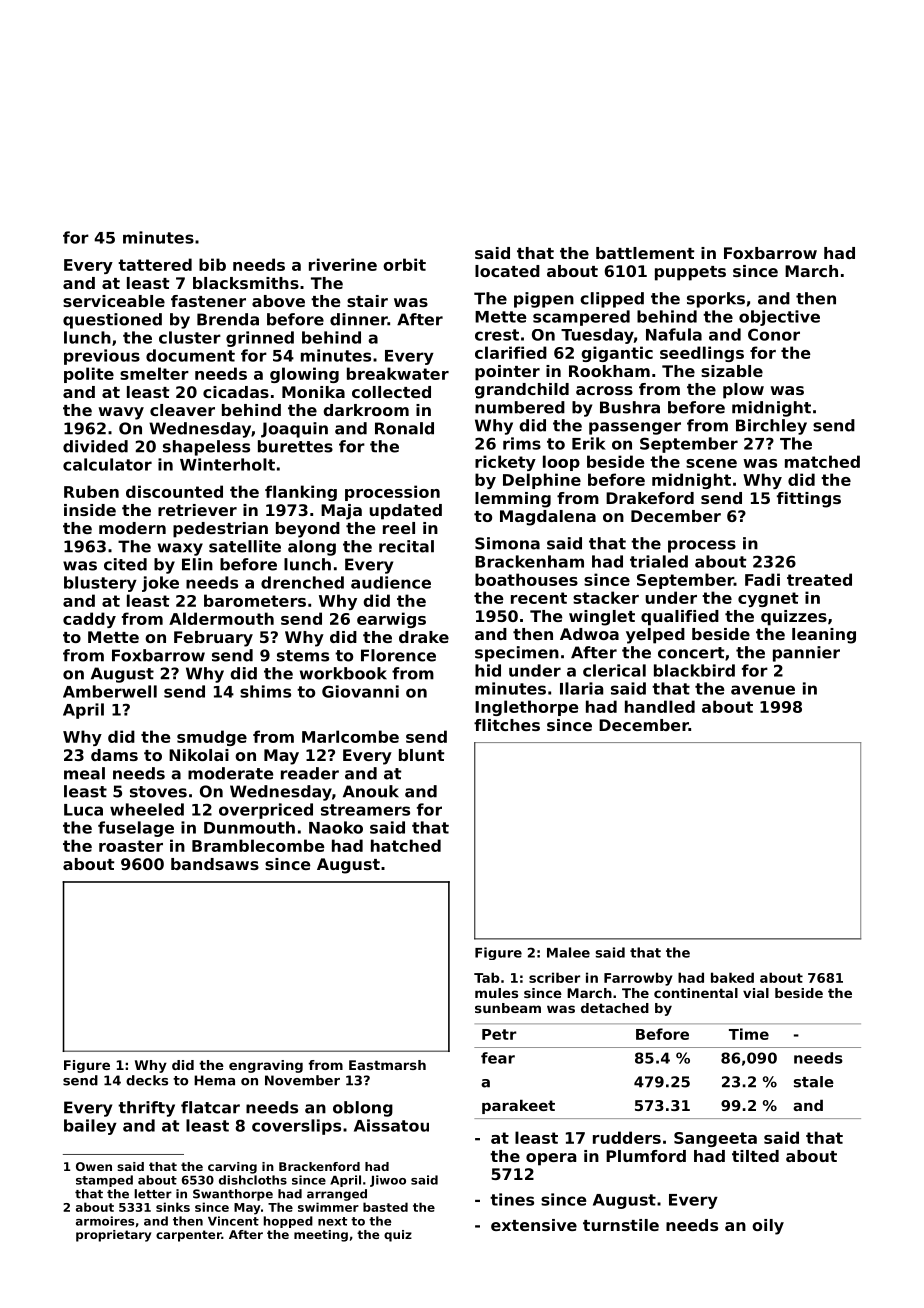 The image size is (924, 1308). Describe the element at coordinates (113, 1236) in the image. I see `proprietary` at that location.
